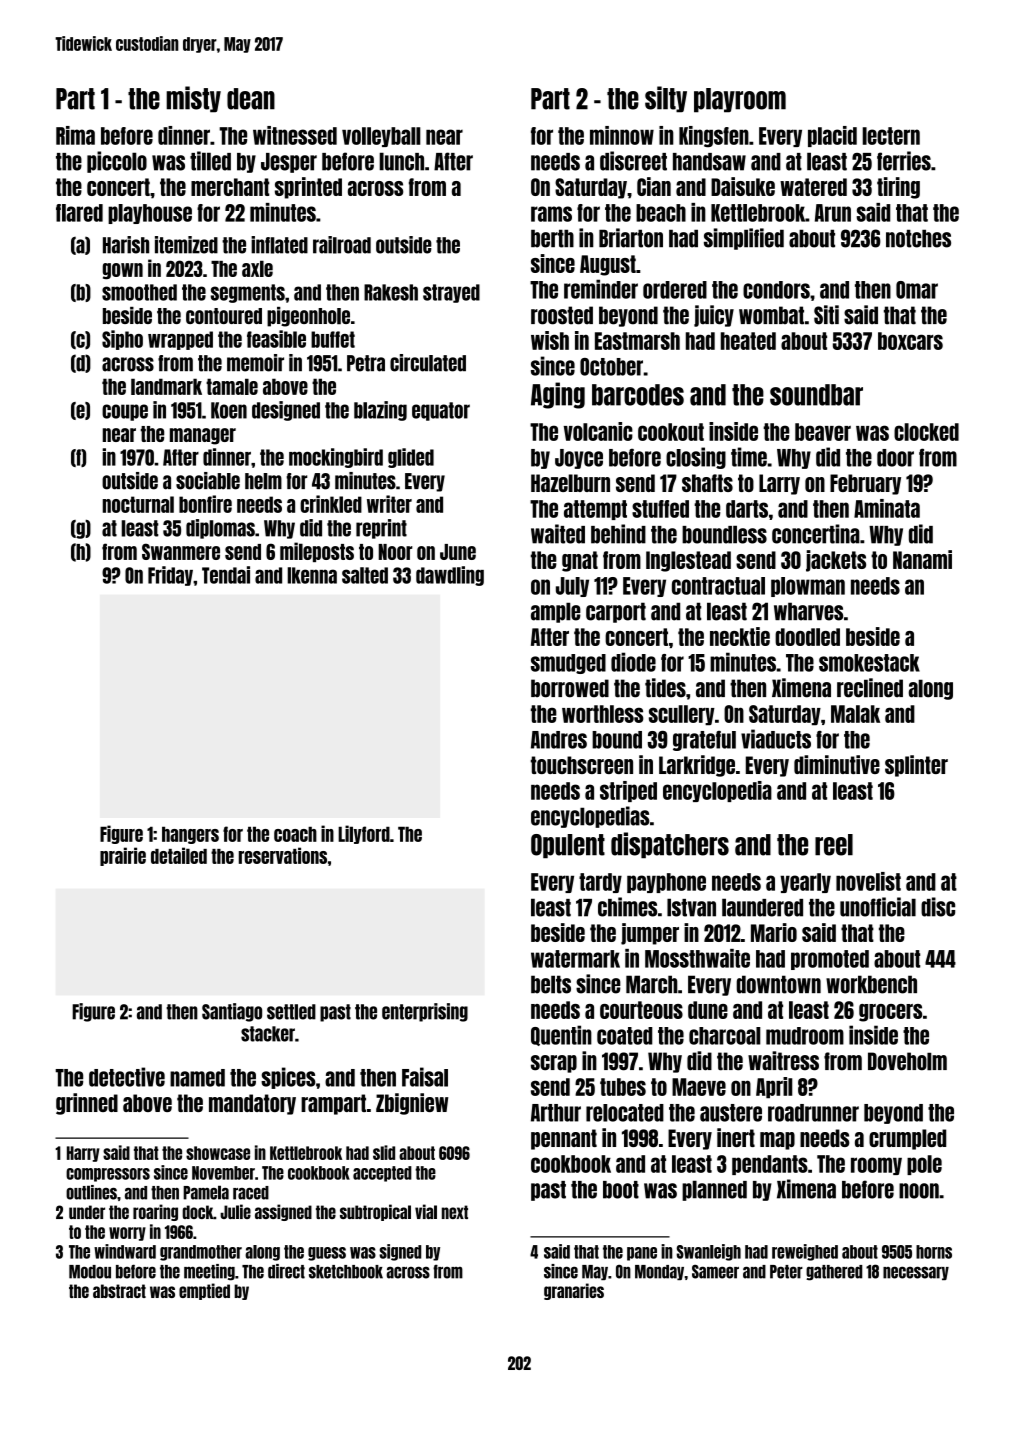 This screenshot has width=1015, height=1442. What do you see at coordinates (193, 99) in the screenshot?
I see `misty` at bounding box center [193, 99].
